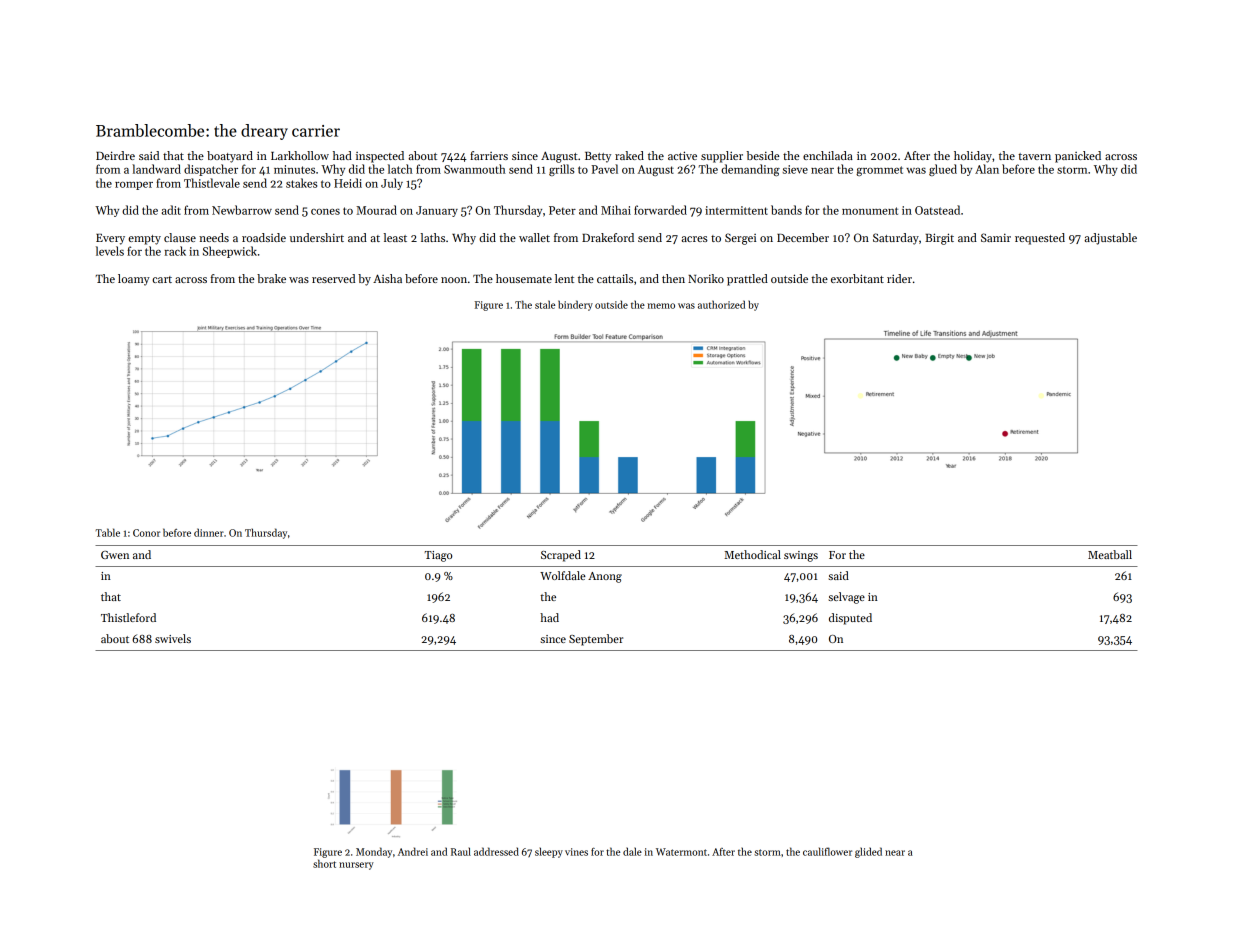  I want to click on dinner, so click(209, 532).
